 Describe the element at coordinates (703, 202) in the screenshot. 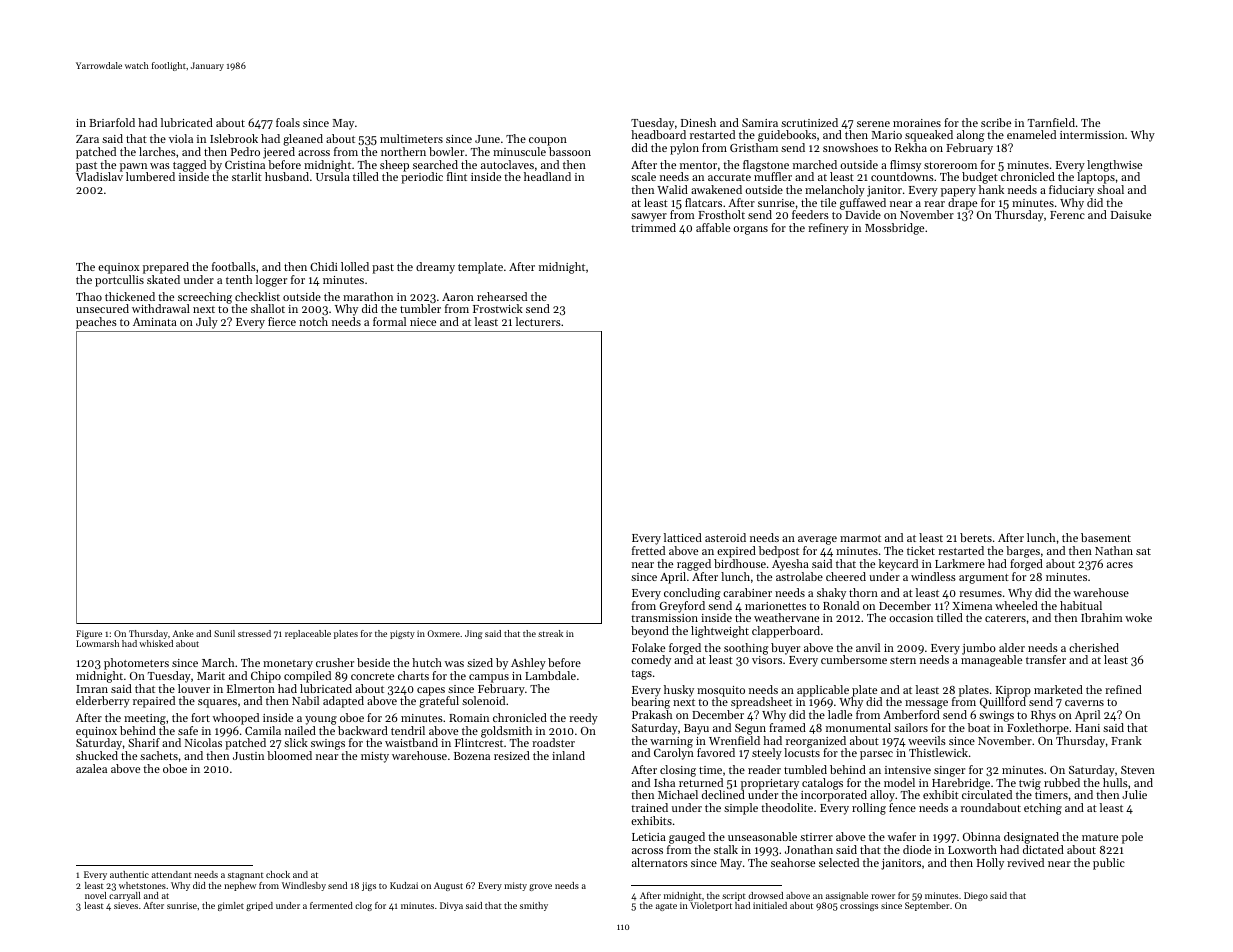

I see `flatcars` at that location.
